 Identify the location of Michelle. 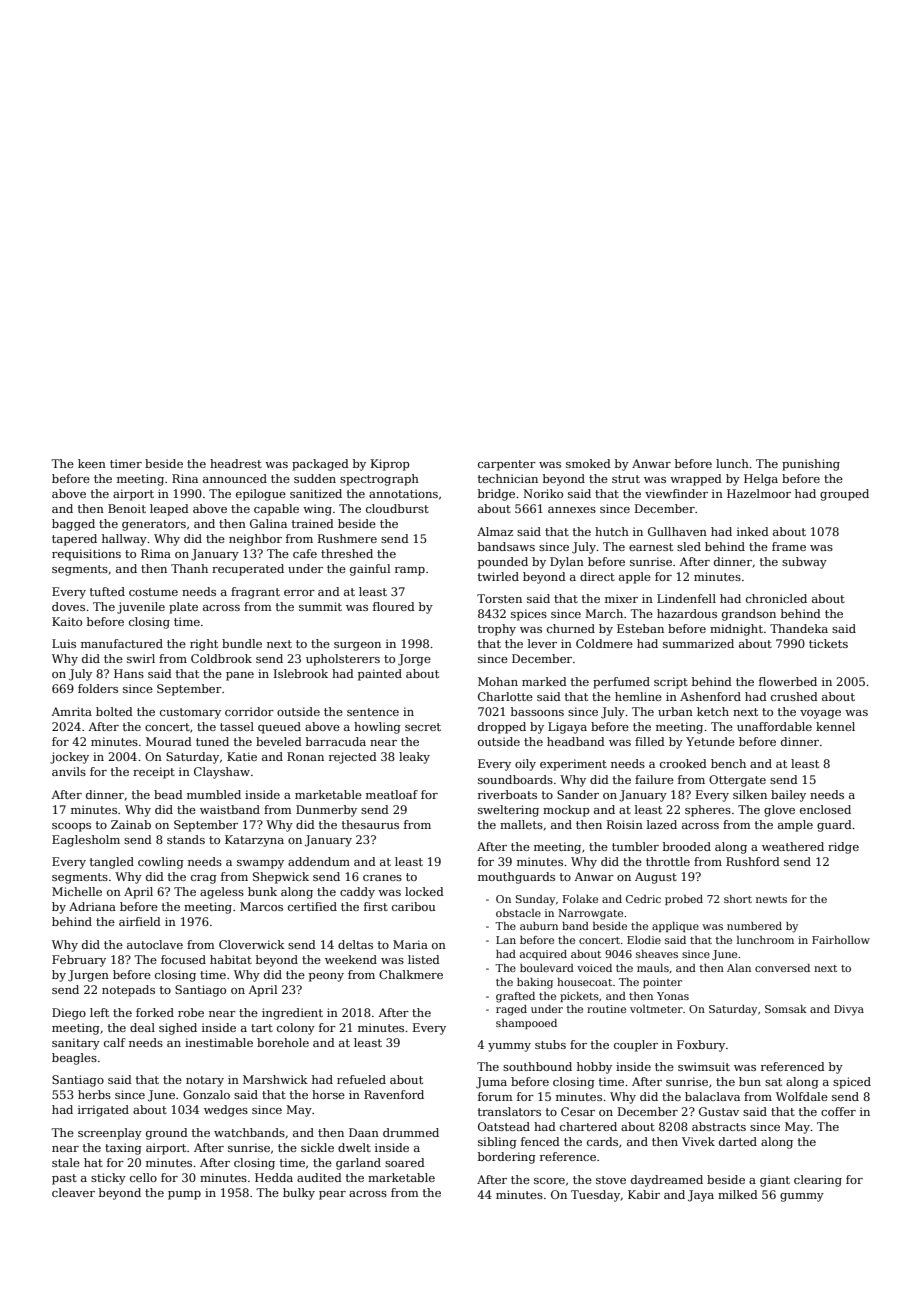
(77, 891).
